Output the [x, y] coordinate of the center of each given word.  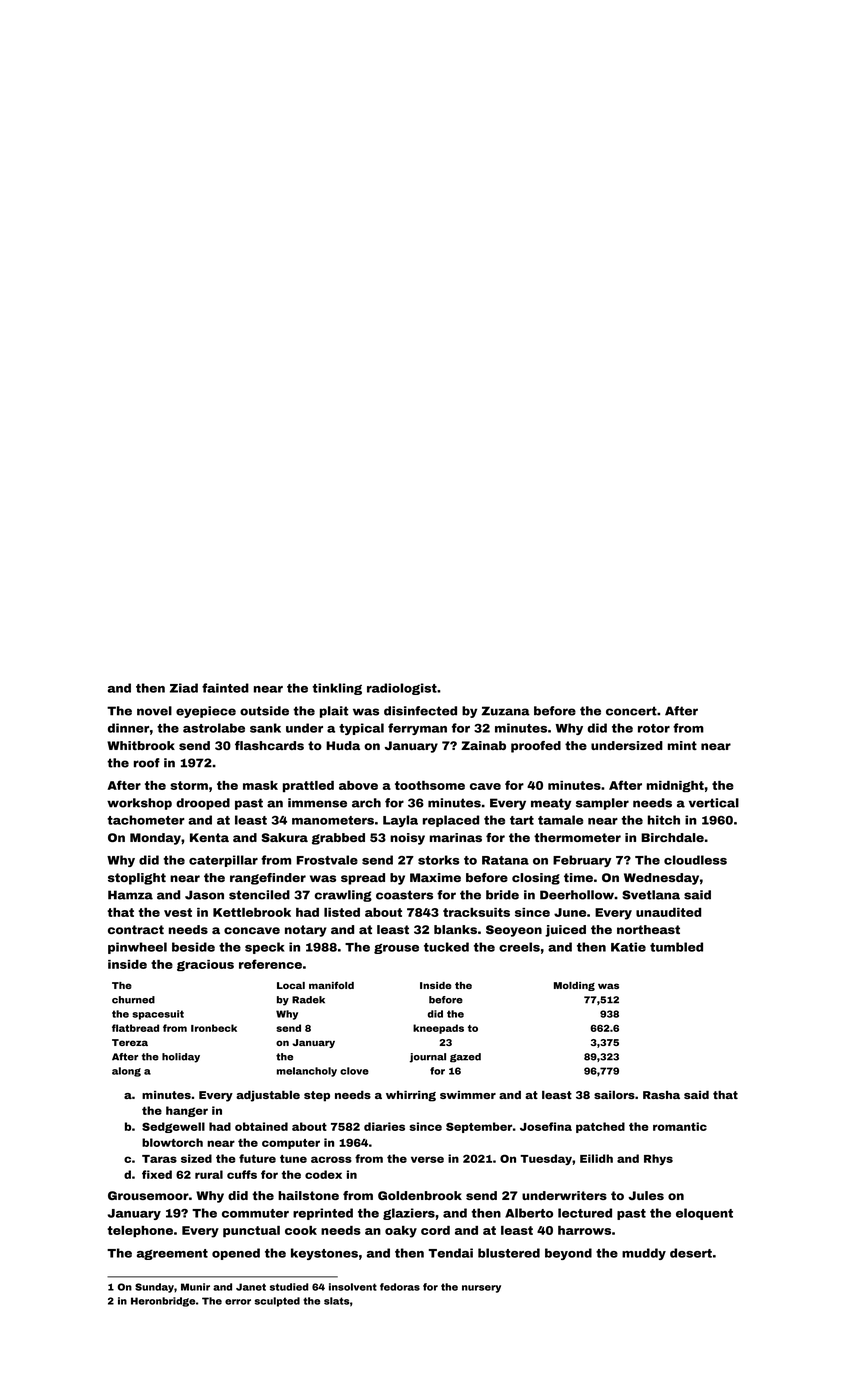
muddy [644, 1254]
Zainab [483, 745]
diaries [384, 1126]
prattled [308, 786]
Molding [574, 986]
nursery [481, 1289]
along [126, 1072]
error [238, 1302]
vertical [714, 803]
